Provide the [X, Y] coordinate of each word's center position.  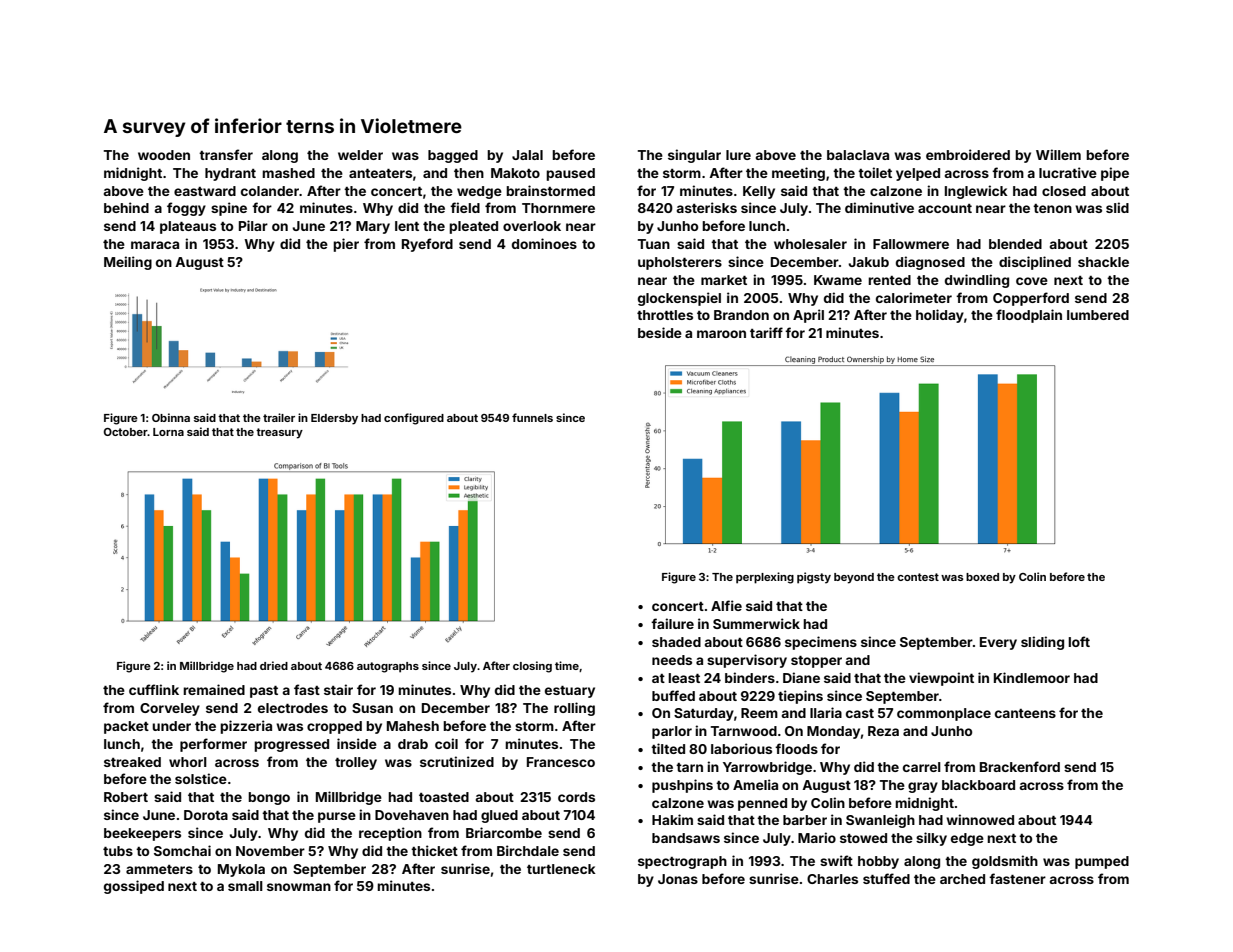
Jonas [678, 879]
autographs [388, 667]
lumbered [1098, 315]
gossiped [134, 887]
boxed [982, 577]
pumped [1102, 862]
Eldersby [334, 419]
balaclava [858, 155]
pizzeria [246, 727]
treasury [279, 433]
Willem [1058, 154]
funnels [532, 417]
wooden [164, 155]
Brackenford [1020, 766]
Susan [372, 708]
